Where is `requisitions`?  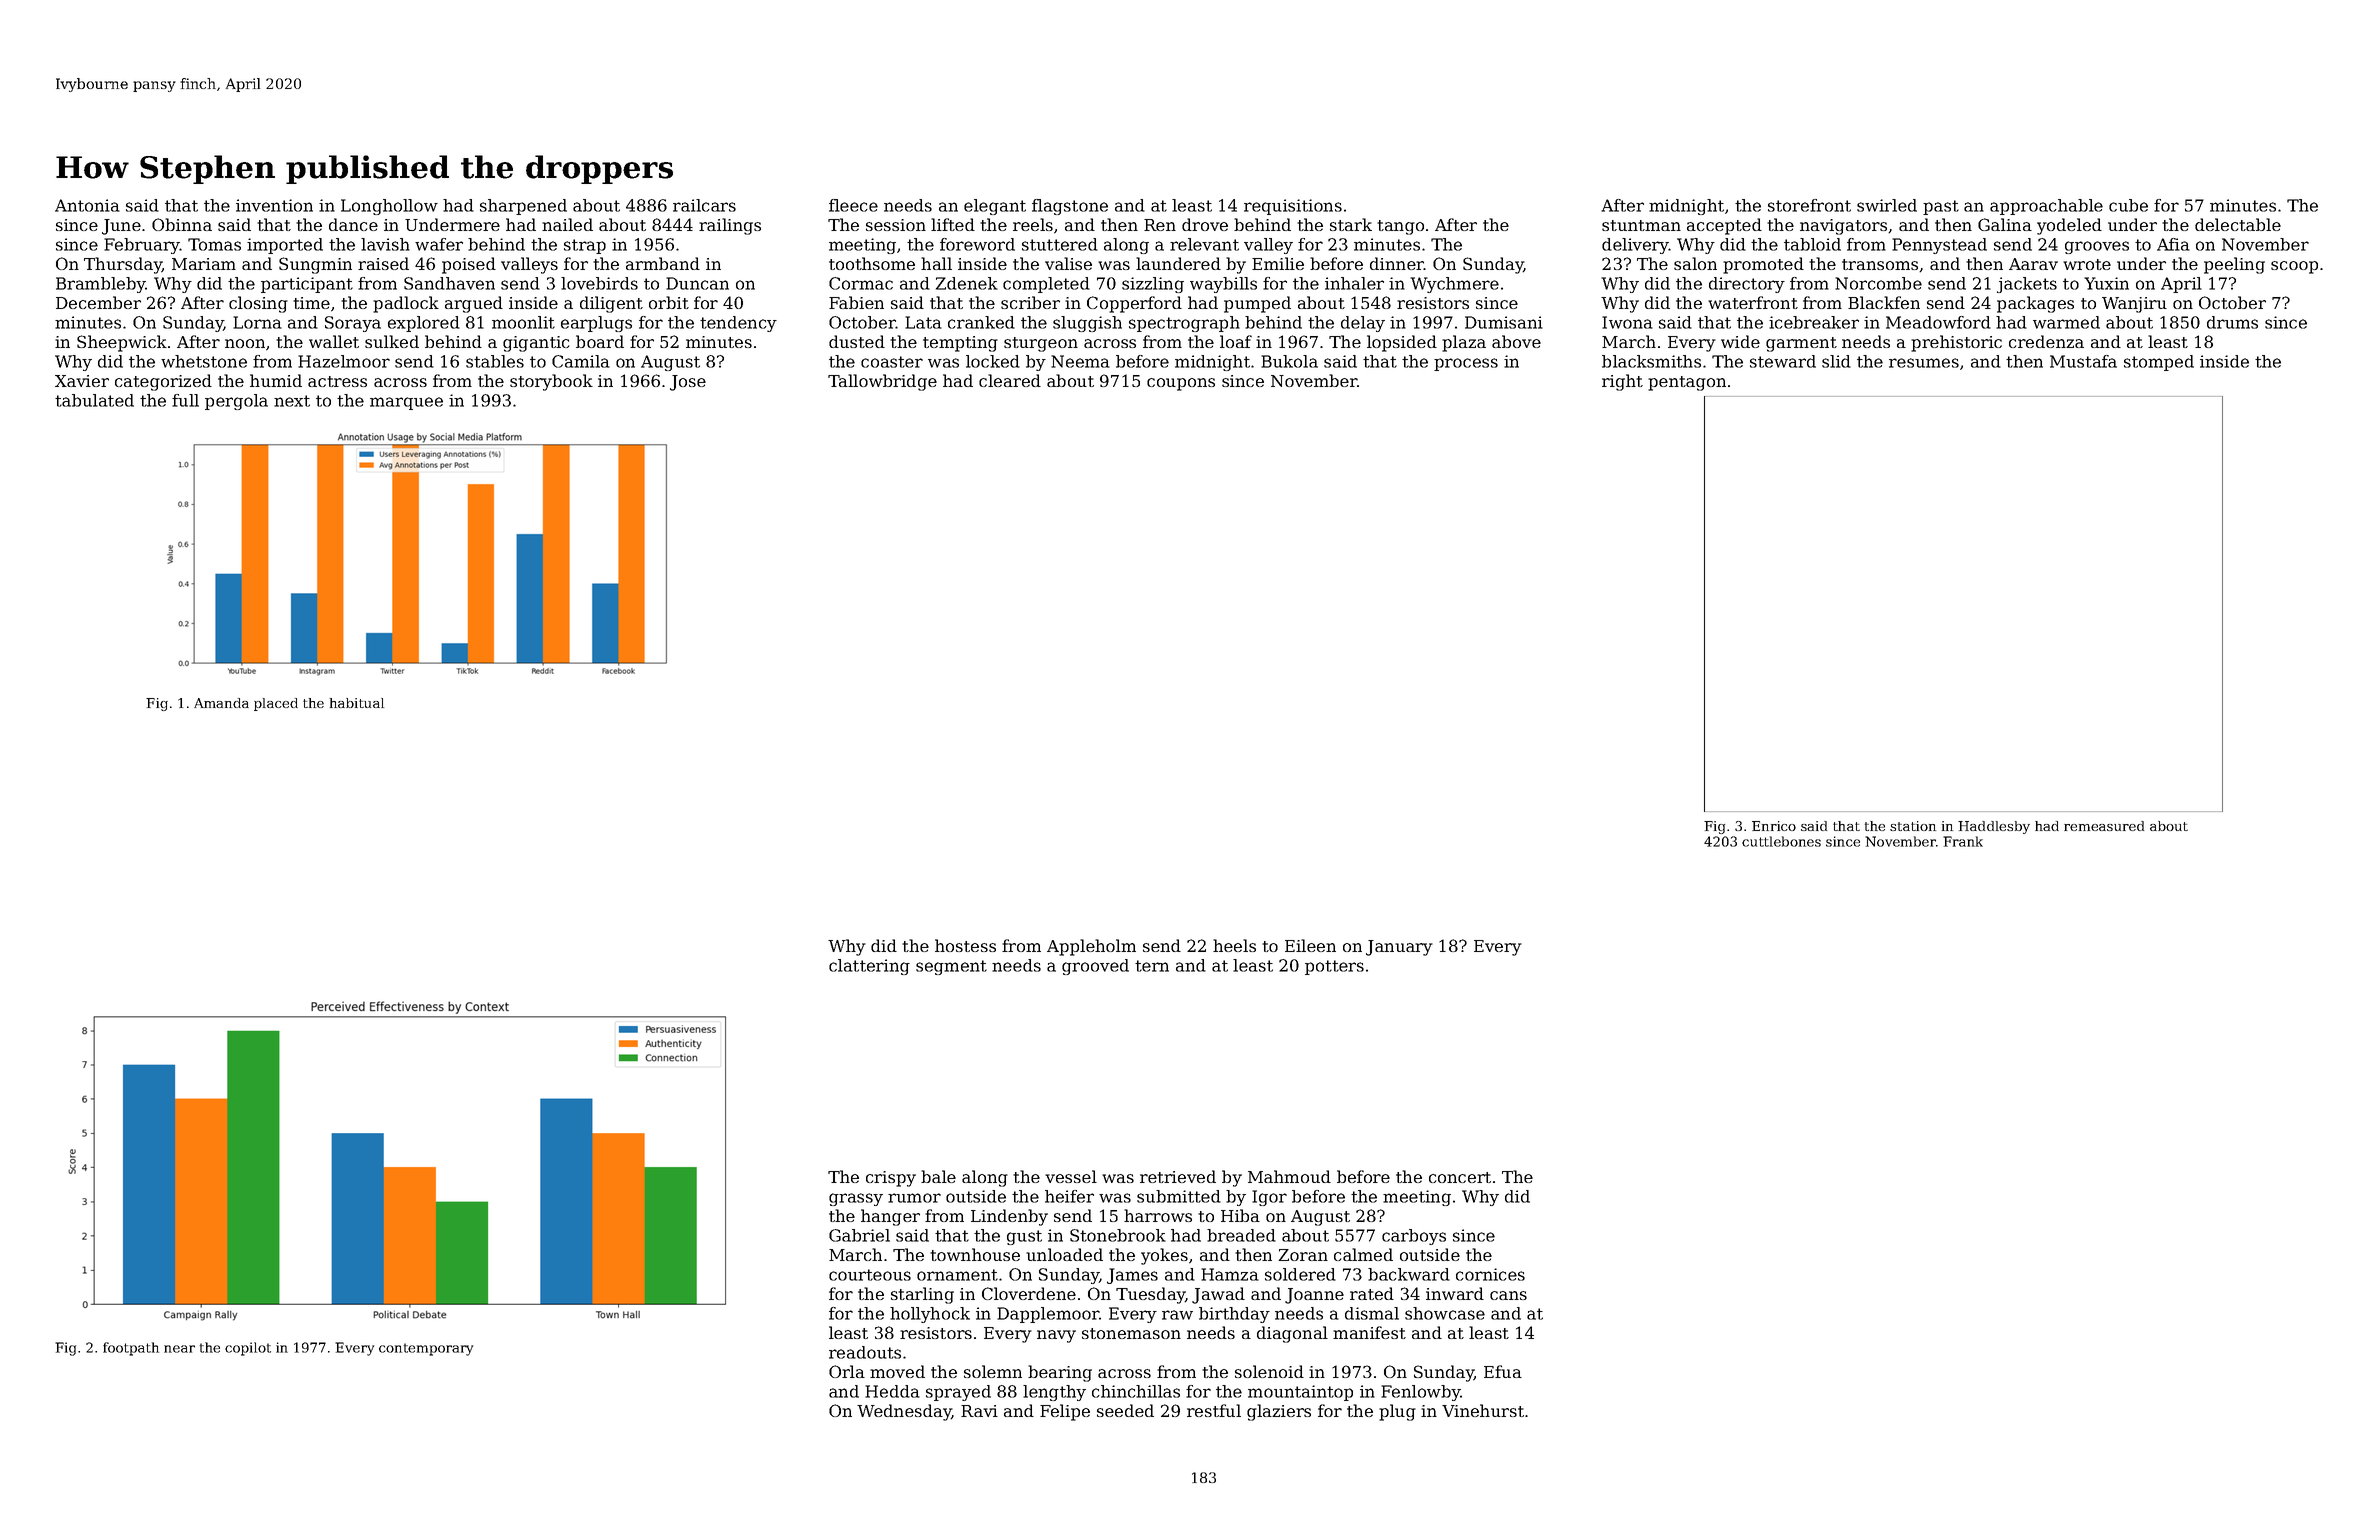
requisitions is located at coordinates (1293, 207).
